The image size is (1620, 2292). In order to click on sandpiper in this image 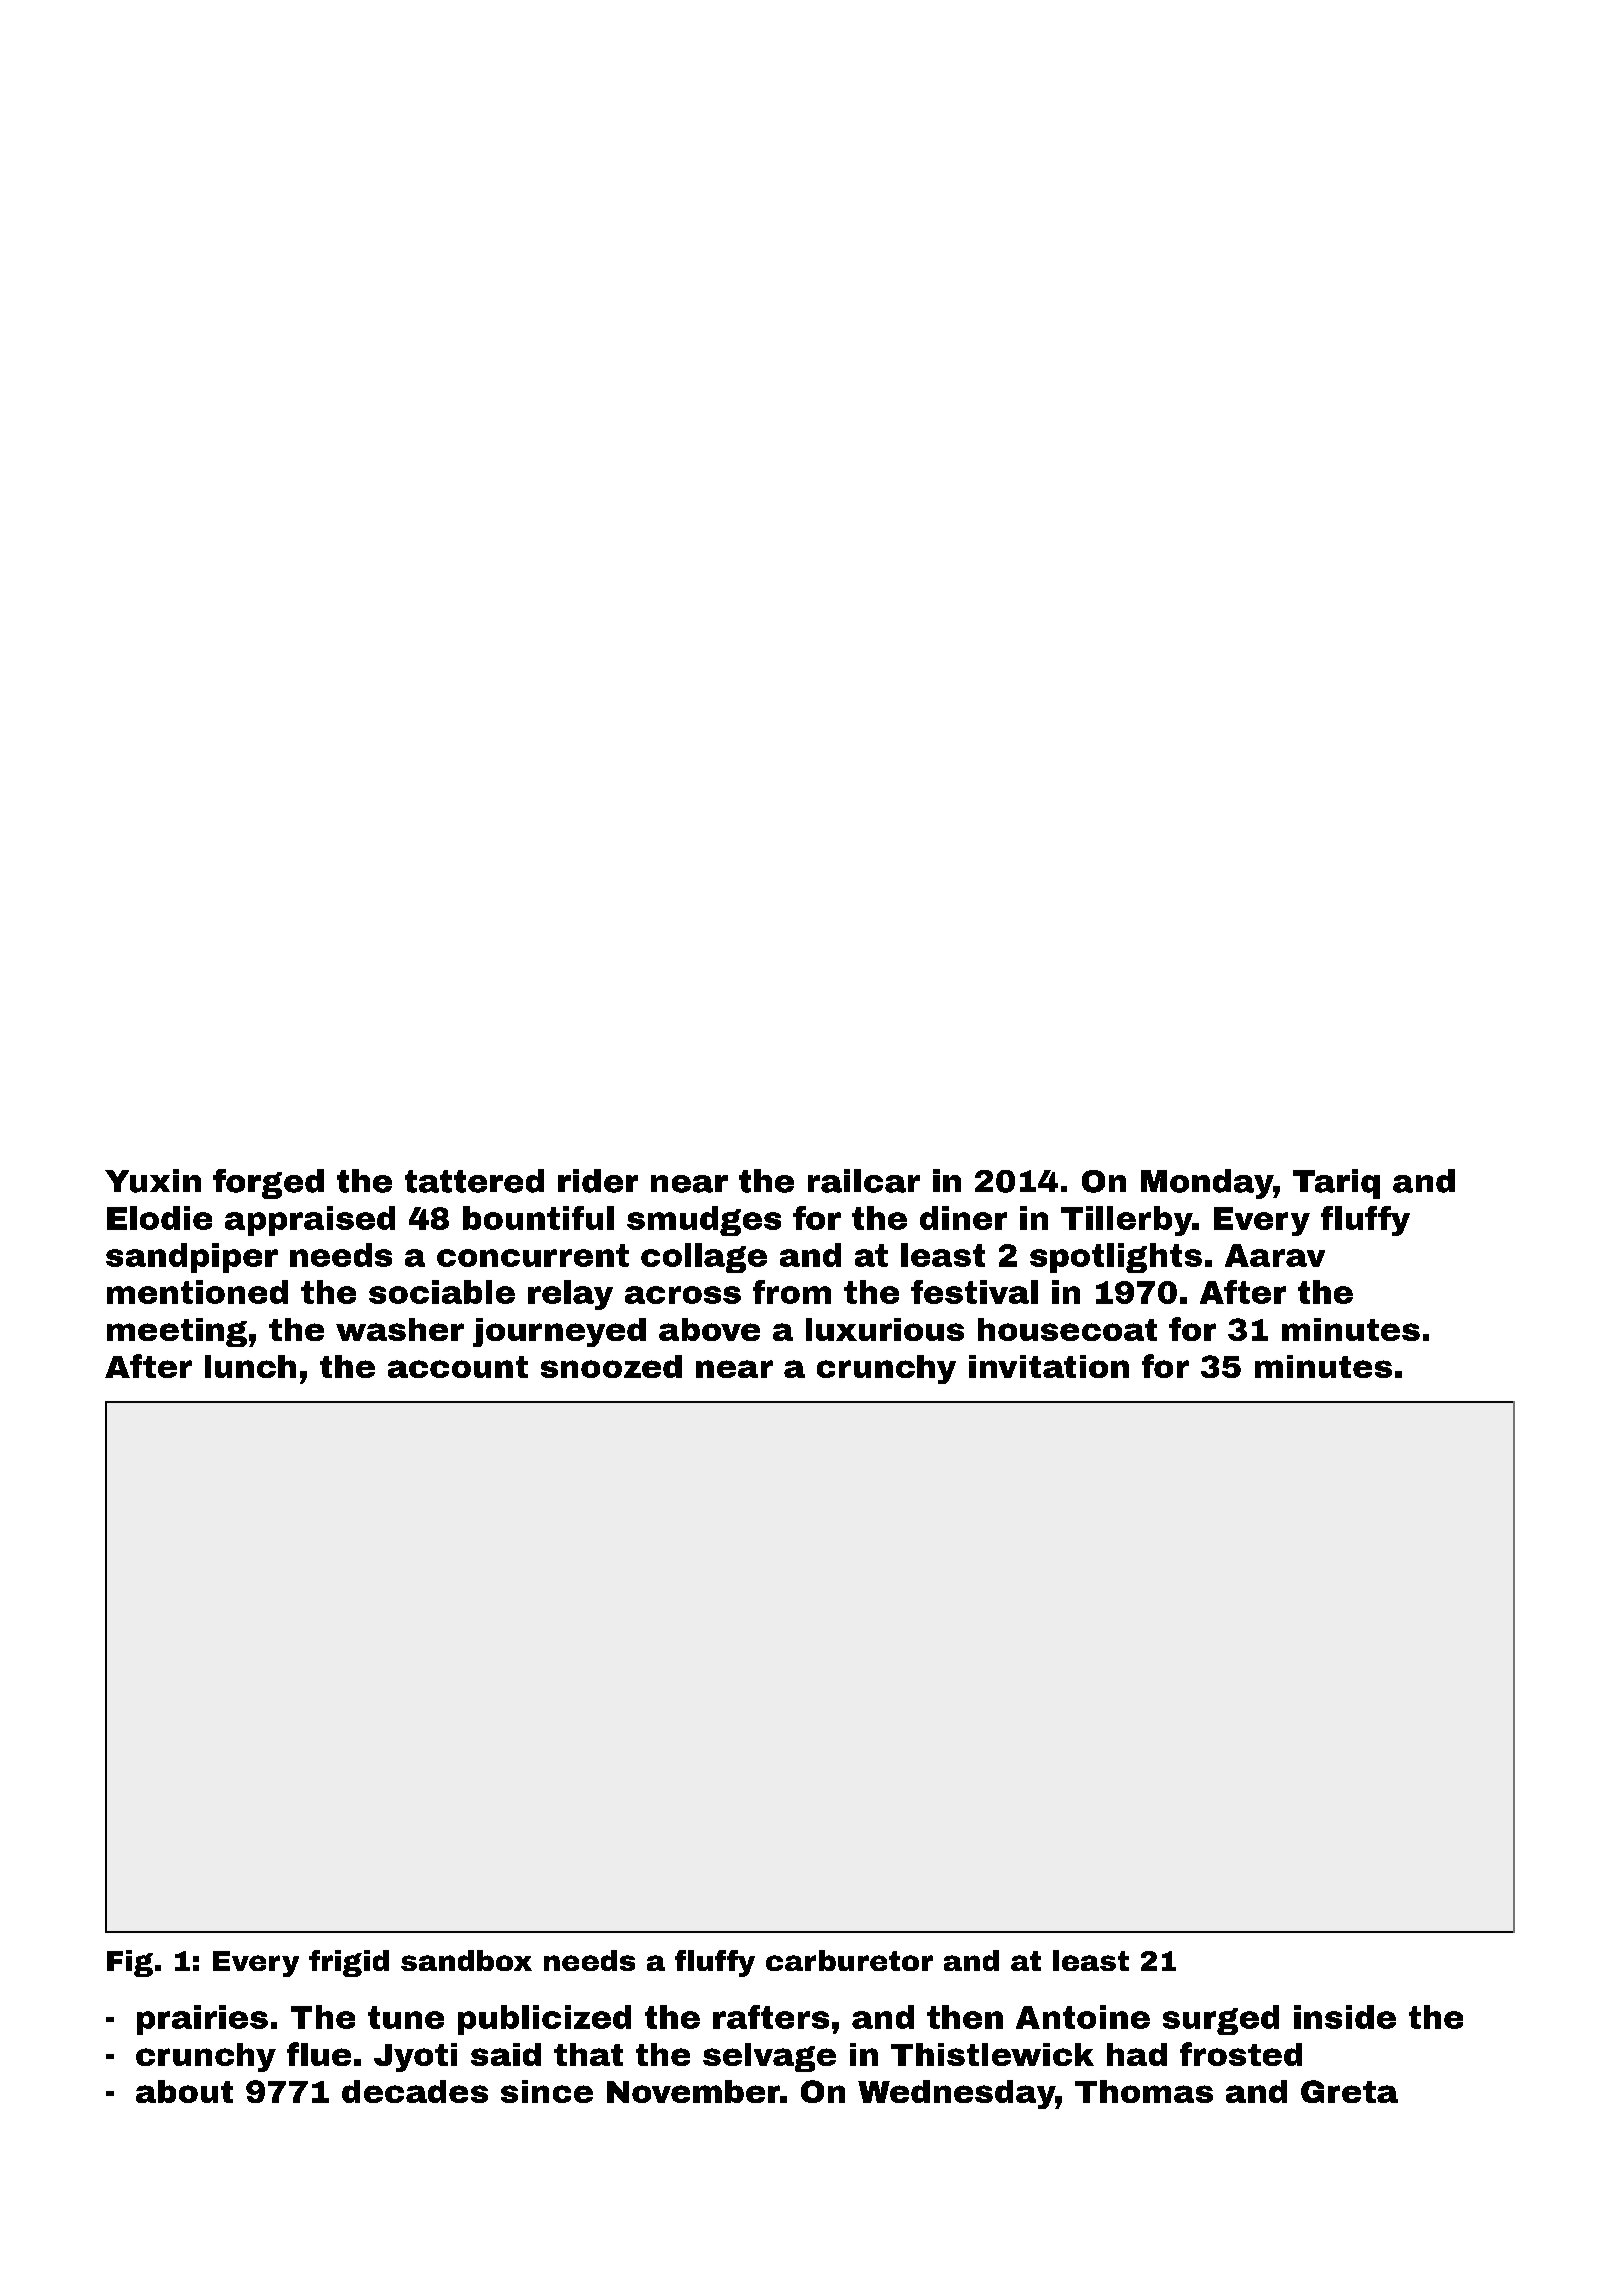, I will do `click(192, 1258)`.
